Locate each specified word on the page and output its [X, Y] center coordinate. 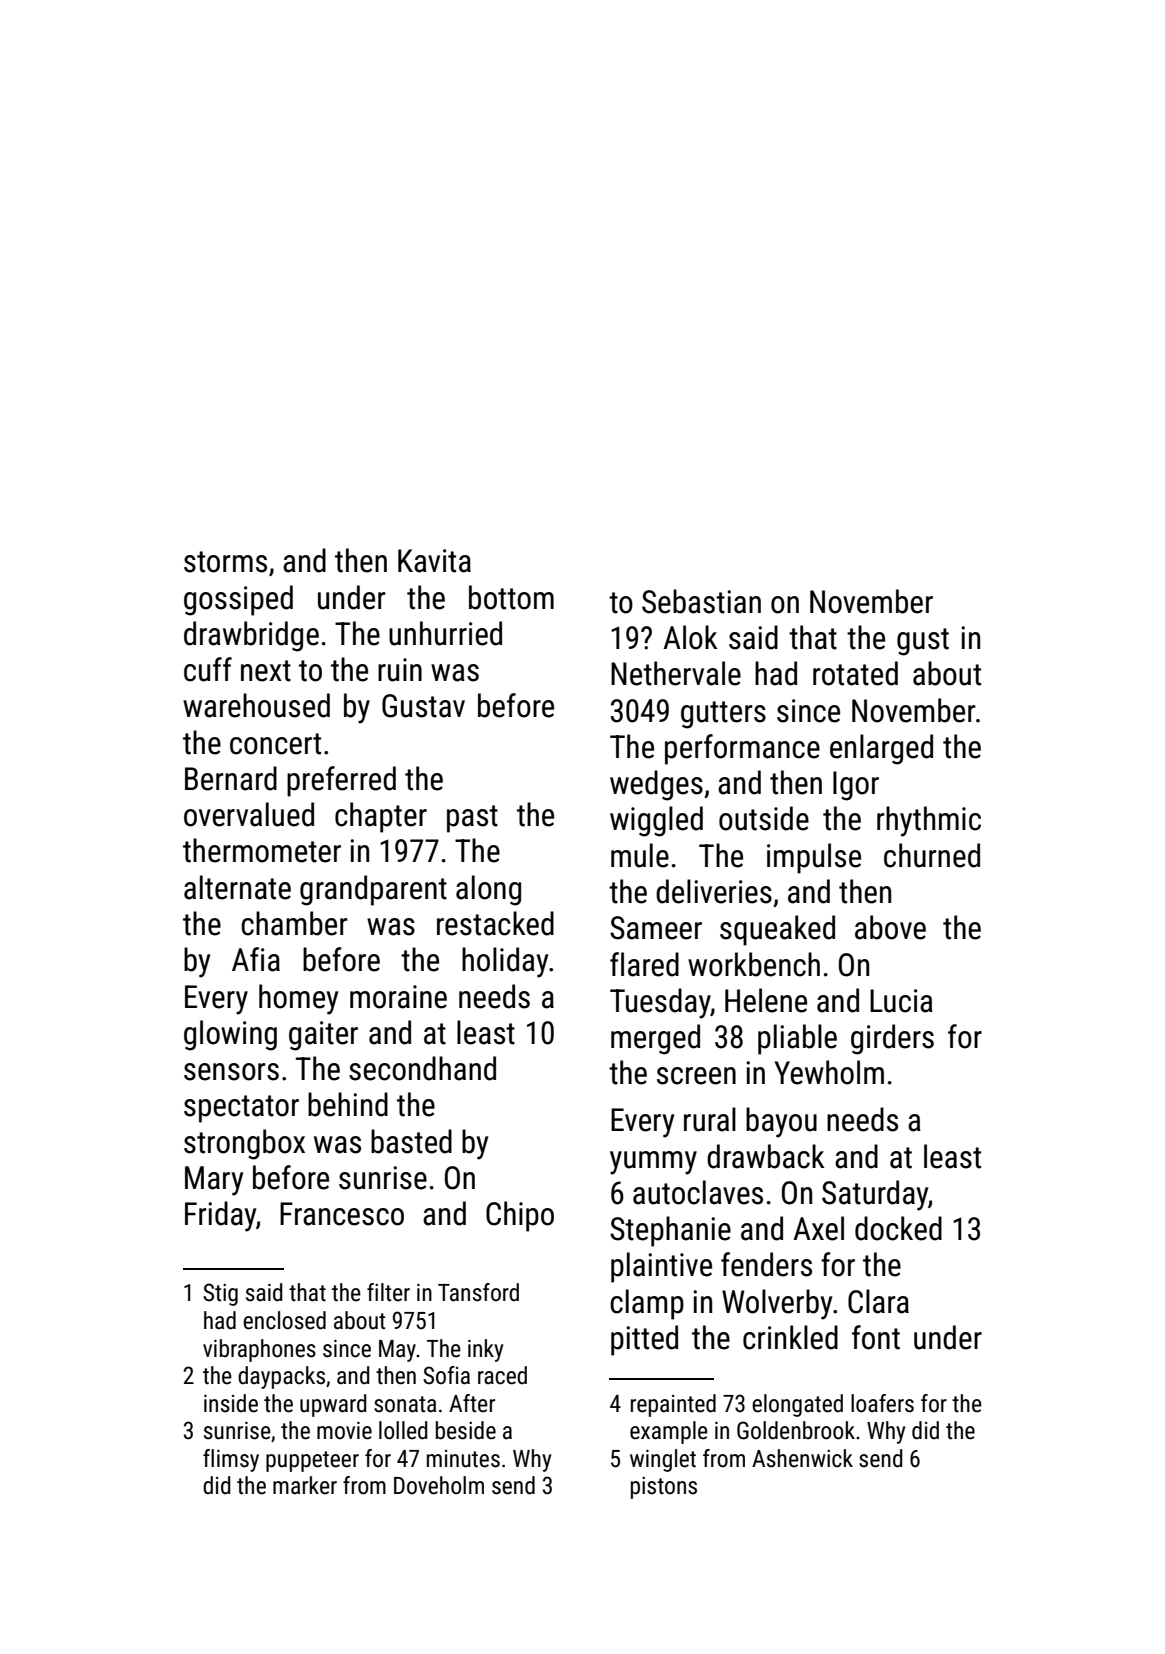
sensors [231, 1072]
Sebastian [701, 601]
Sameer [656, 928]
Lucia [901, 1001]
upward [333, 1405]
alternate [237, 887]
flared [644, 964]
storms [225, 562]
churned [932, 855]
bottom [511, 597]
